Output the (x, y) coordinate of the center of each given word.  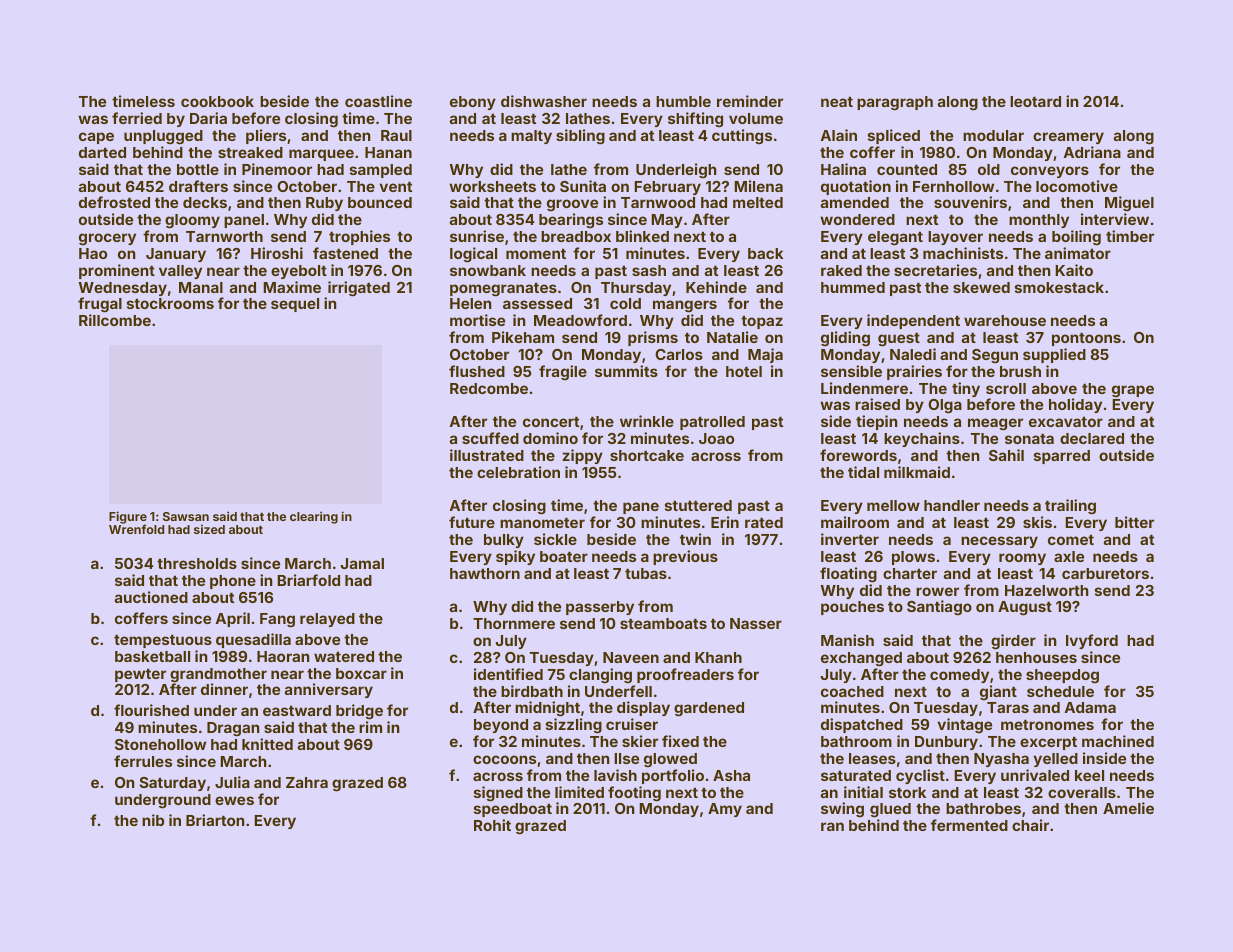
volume (756, 118)
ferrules (143, 761)
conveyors (1050, 172)
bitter (1134, 522)
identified (508, 674)
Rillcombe (115, 320)
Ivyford (1092, 641)
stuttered (698, 505)
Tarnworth (224, 236)
